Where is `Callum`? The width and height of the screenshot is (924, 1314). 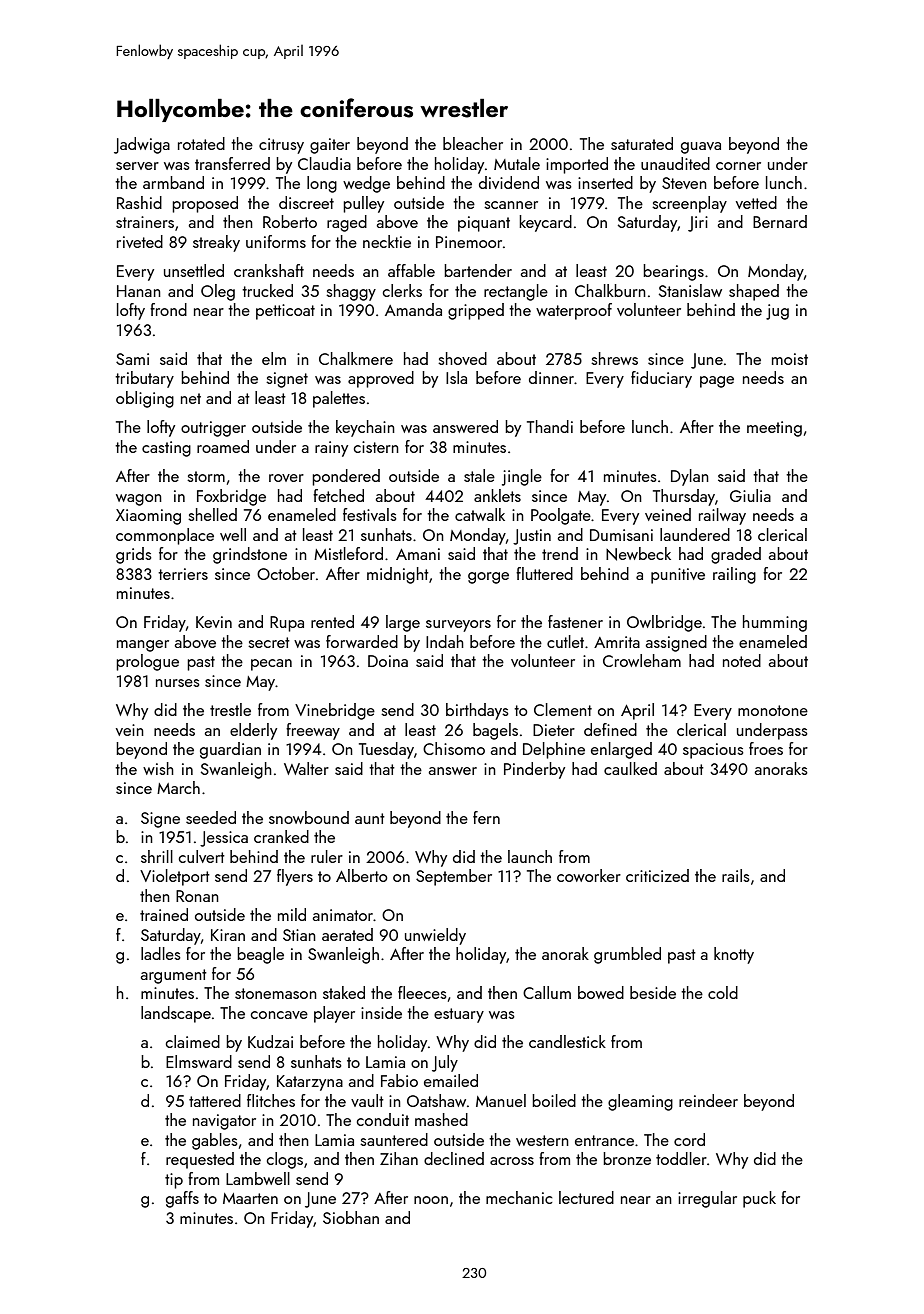
Callum is located at coordinates (547, 992).
